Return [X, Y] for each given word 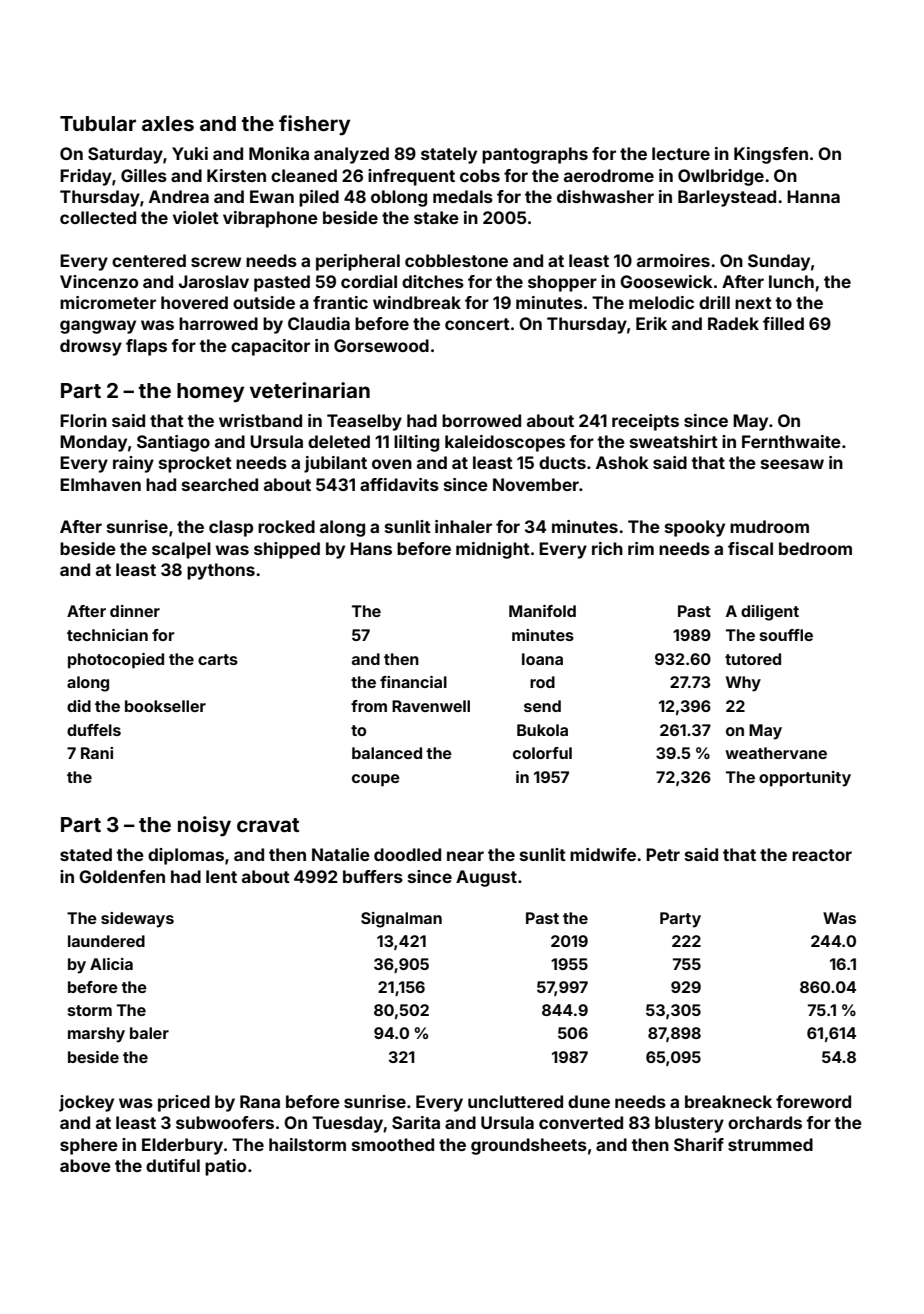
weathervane [776, 753]
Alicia [111, 964]
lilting [416, 443]
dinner [135, 611]
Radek [733, 323]
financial [413, 682]
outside [264, 302]
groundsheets [529, 1146]
